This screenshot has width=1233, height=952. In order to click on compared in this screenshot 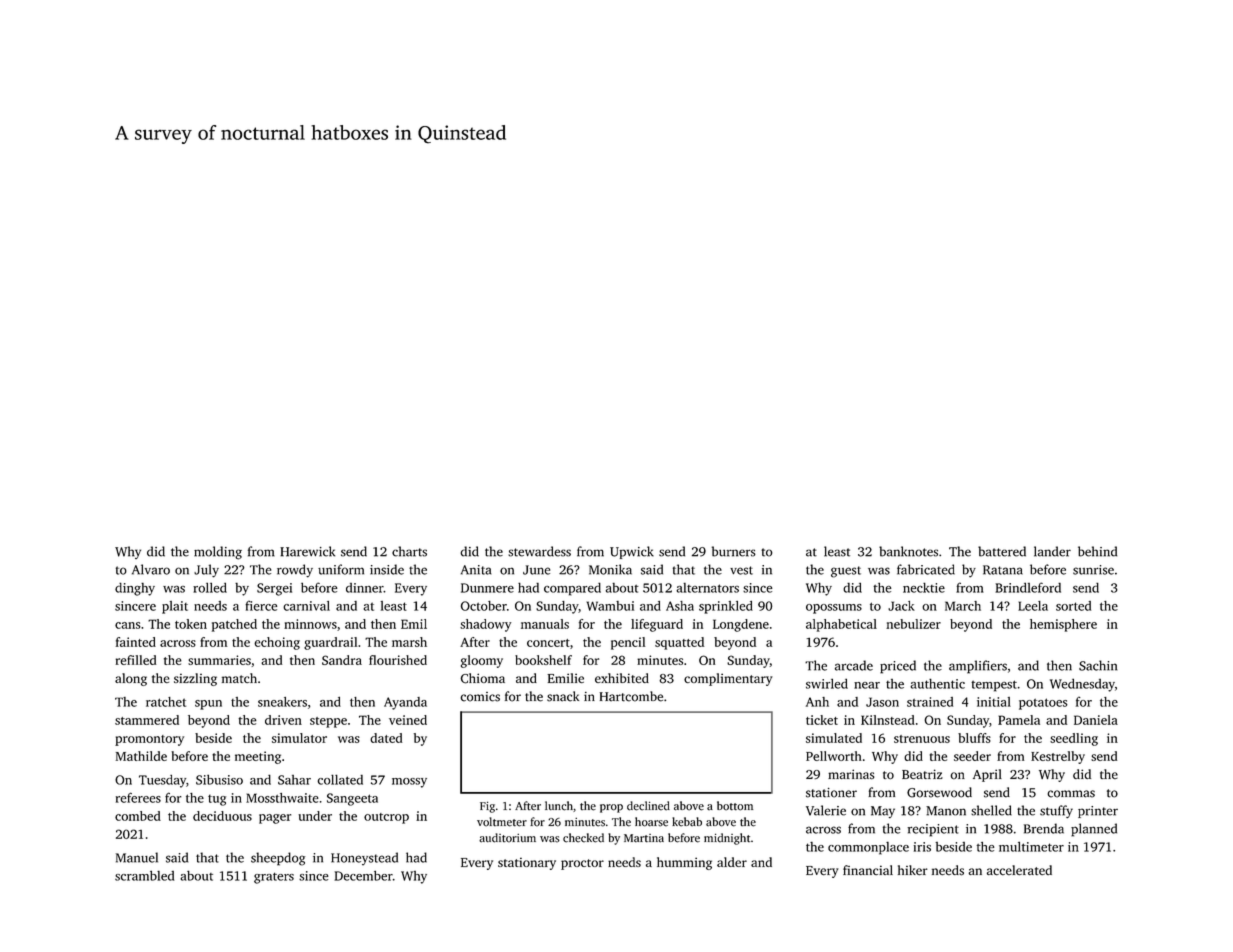, I will do `click(572, 589)`.
